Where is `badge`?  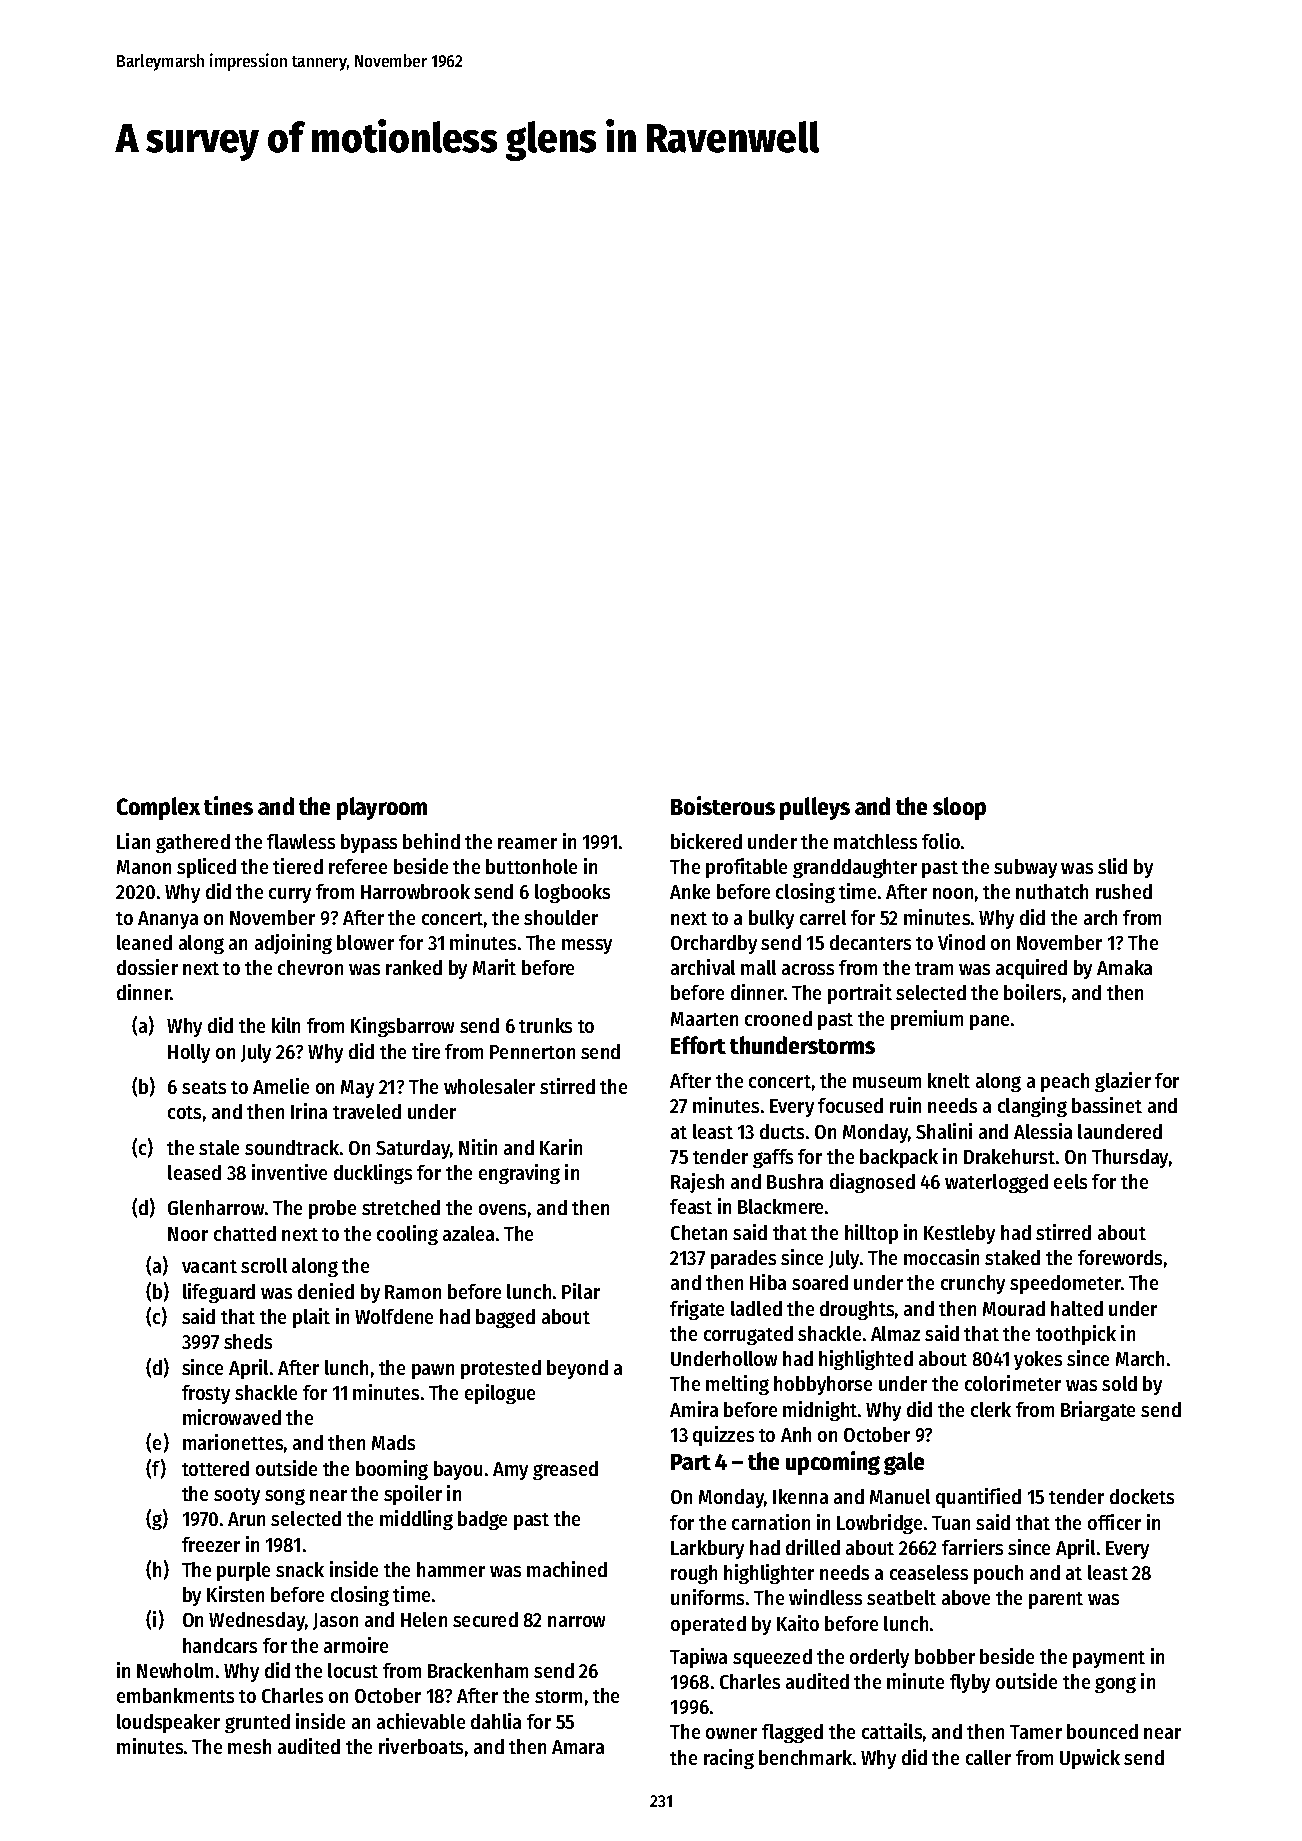 badge is located at coordinates (482, 1520).
